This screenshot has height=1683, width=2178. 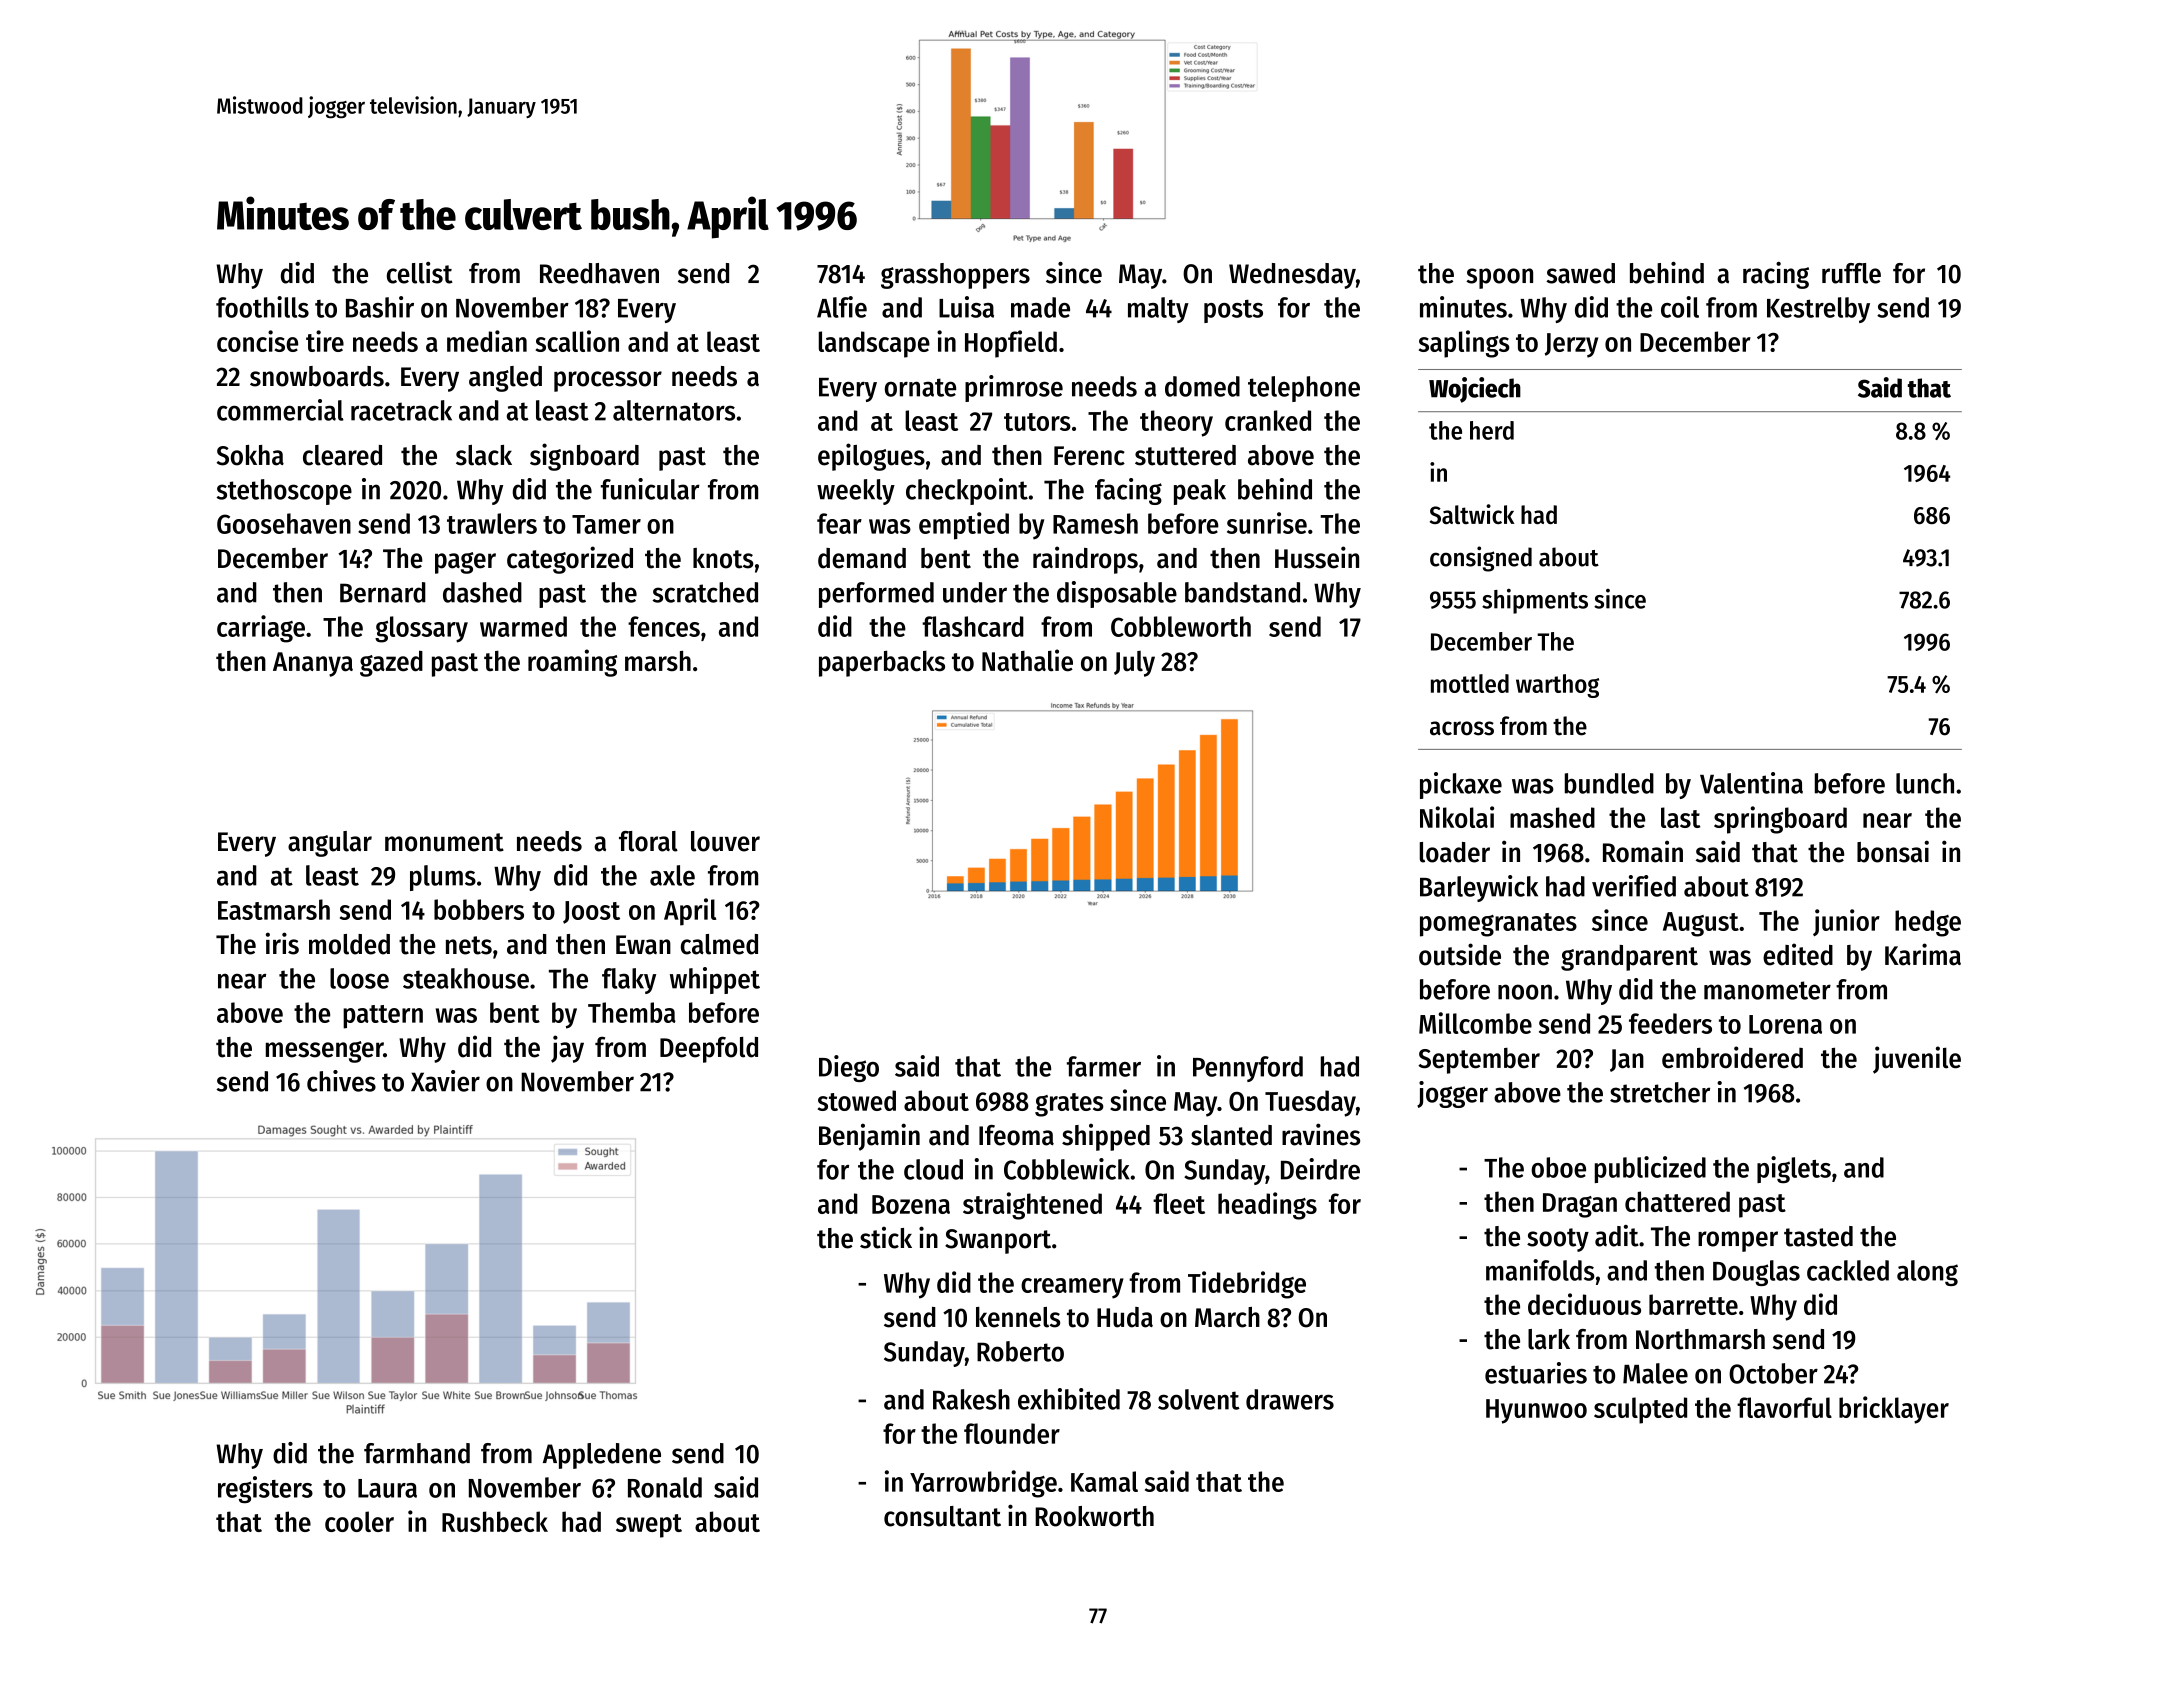 What do you see at coordinates (1128, 491) in the screenshot?
I see `facing` at bounding box center [1128, 491].
